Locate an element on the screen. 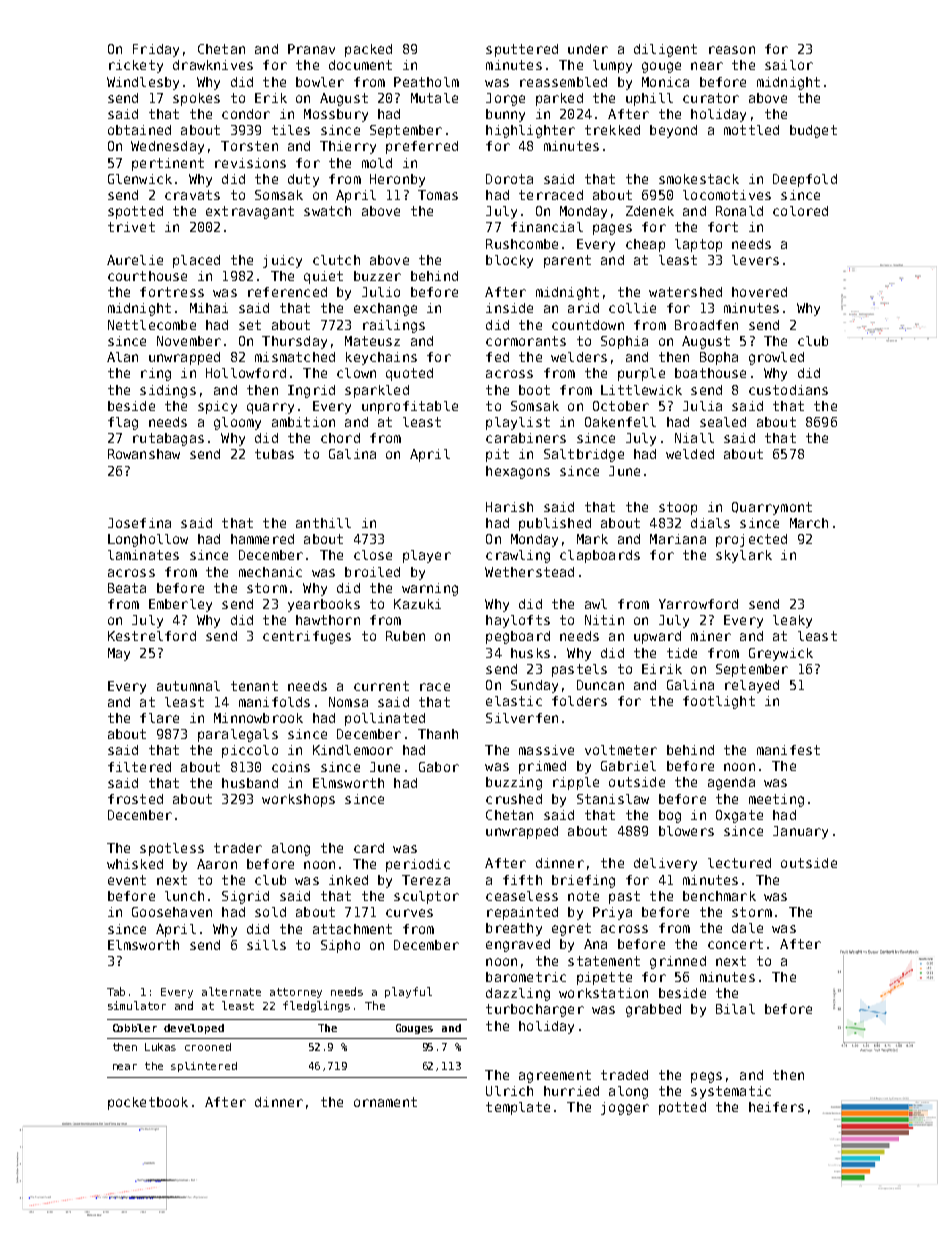  diligent is located at coordinates (665, 50).
